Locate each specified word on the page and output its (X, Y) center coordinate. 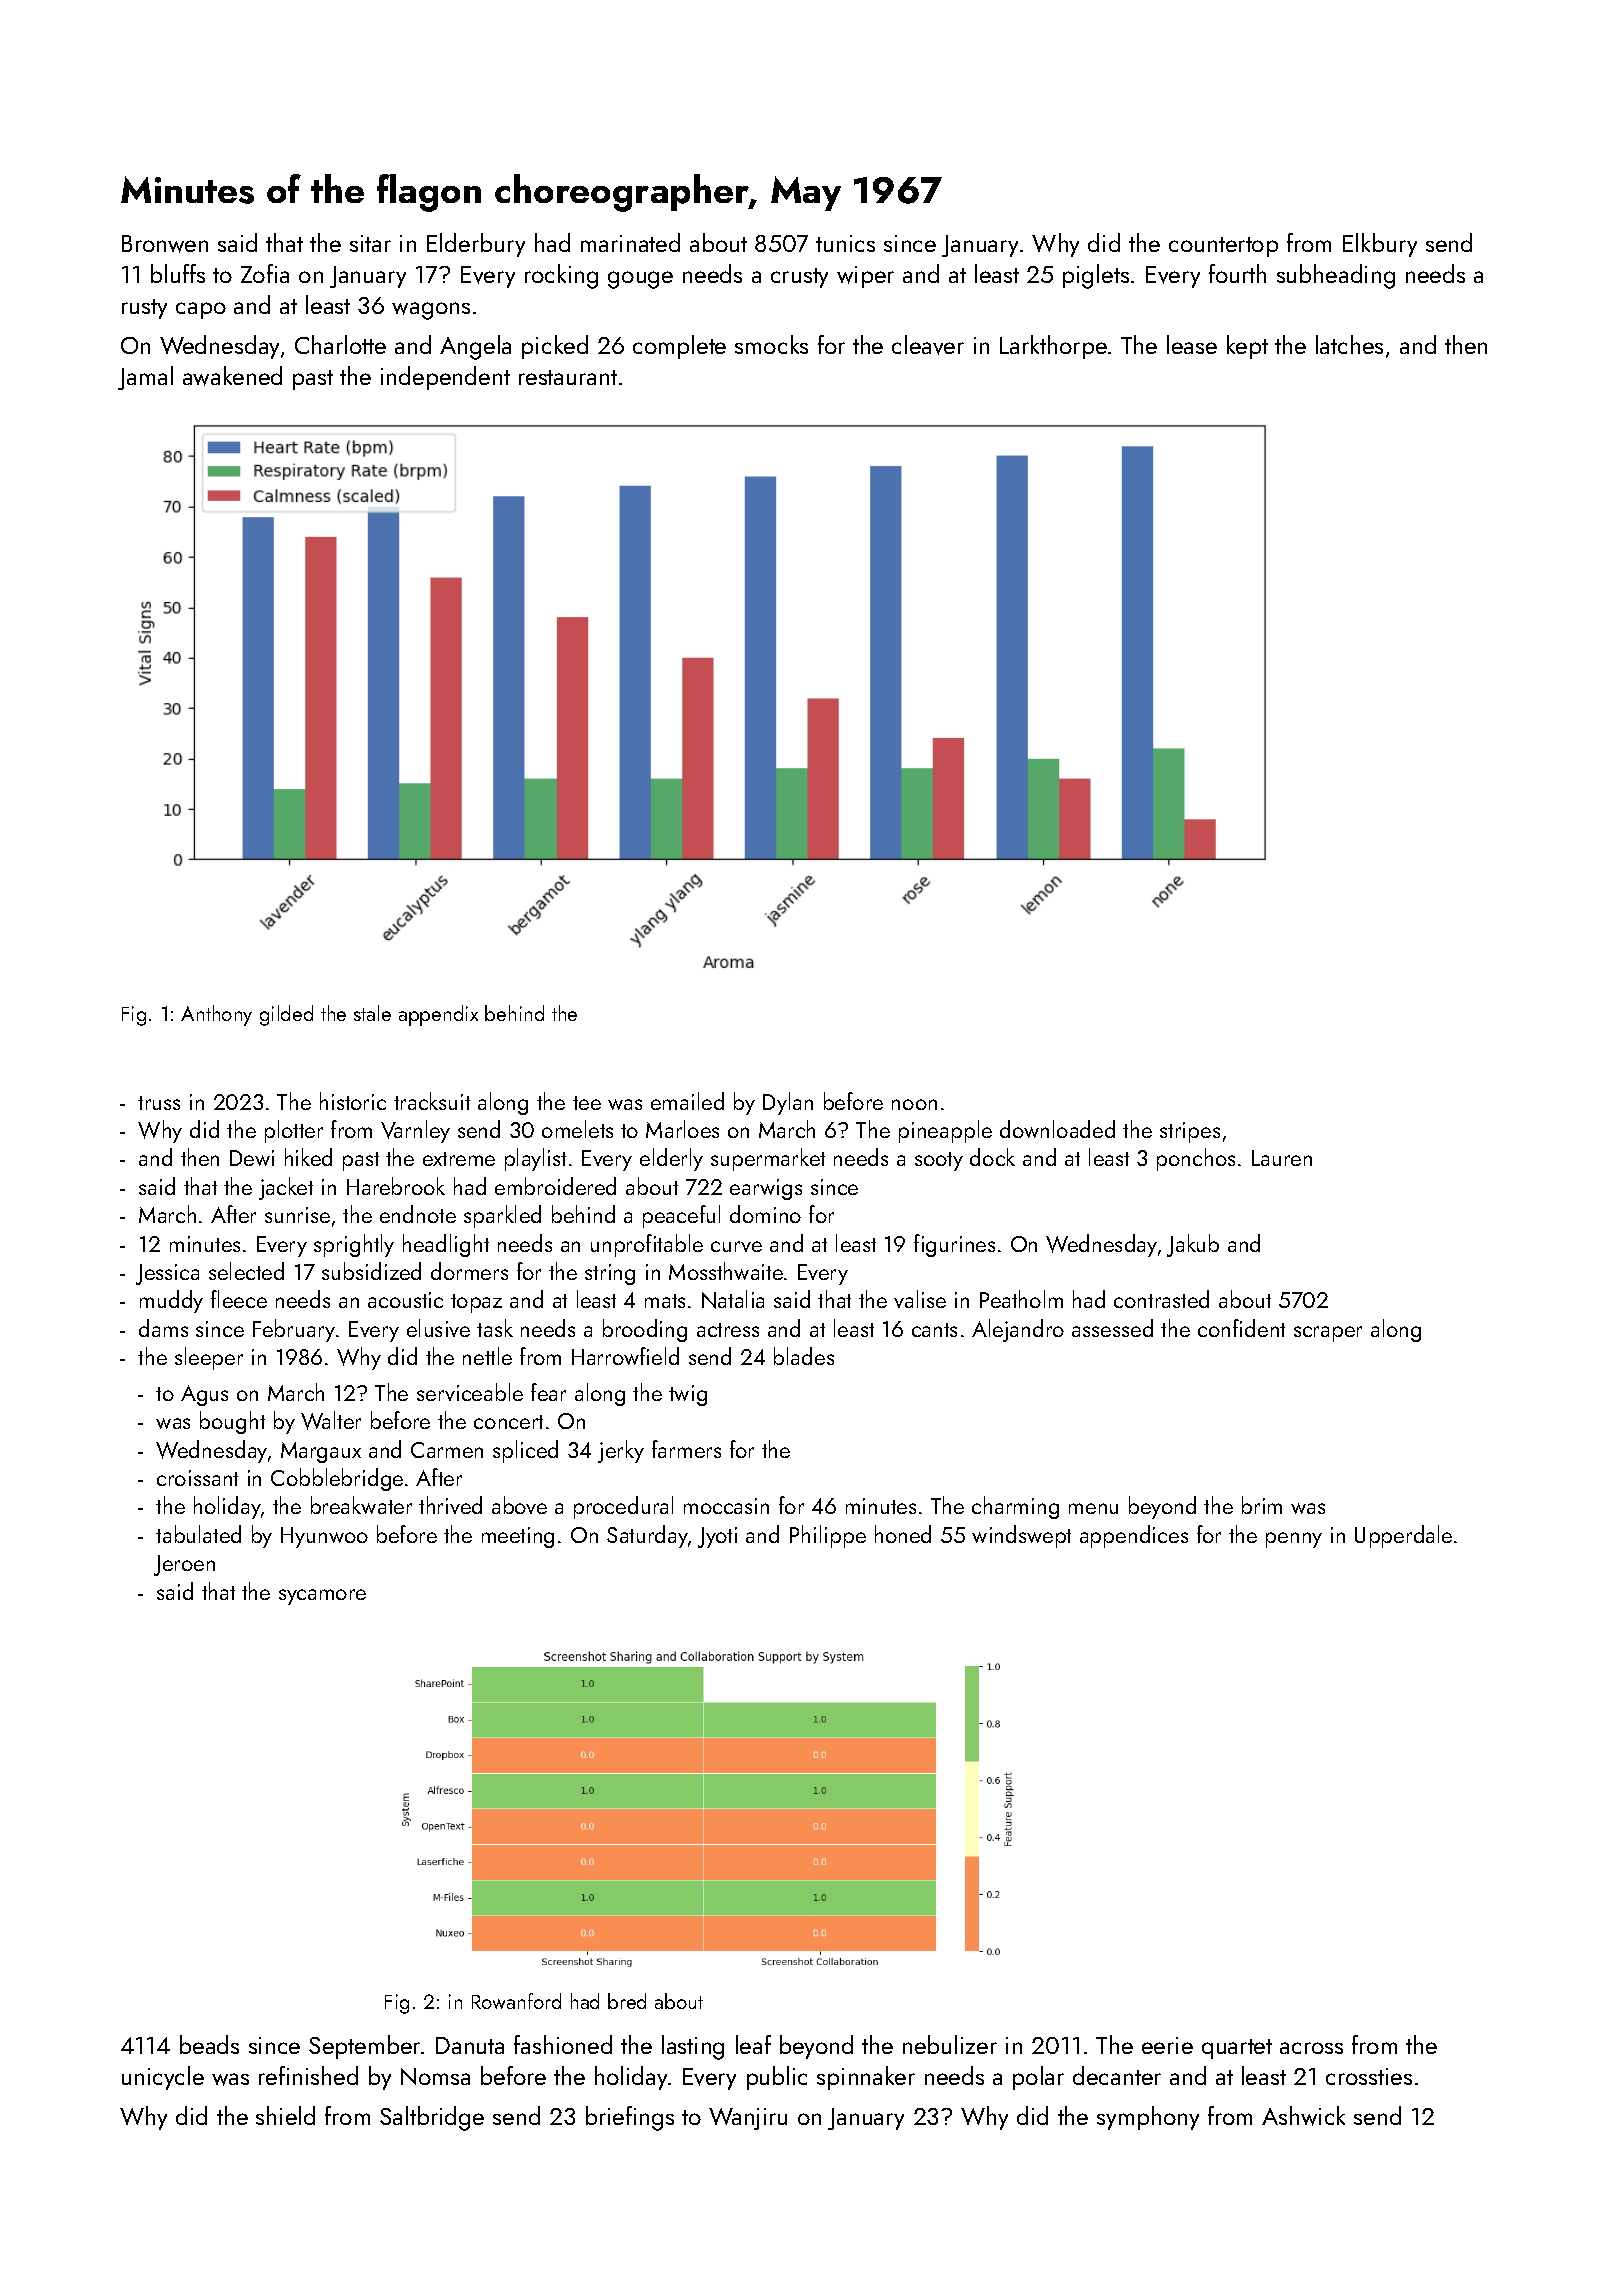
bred (627, 2001)
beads (209, 2044)
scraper (1328, 1334)
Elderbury (476, 245)
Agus (204, 1395)
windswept (1021, 1536)
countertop (1223, 247)
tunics (845, 243)
